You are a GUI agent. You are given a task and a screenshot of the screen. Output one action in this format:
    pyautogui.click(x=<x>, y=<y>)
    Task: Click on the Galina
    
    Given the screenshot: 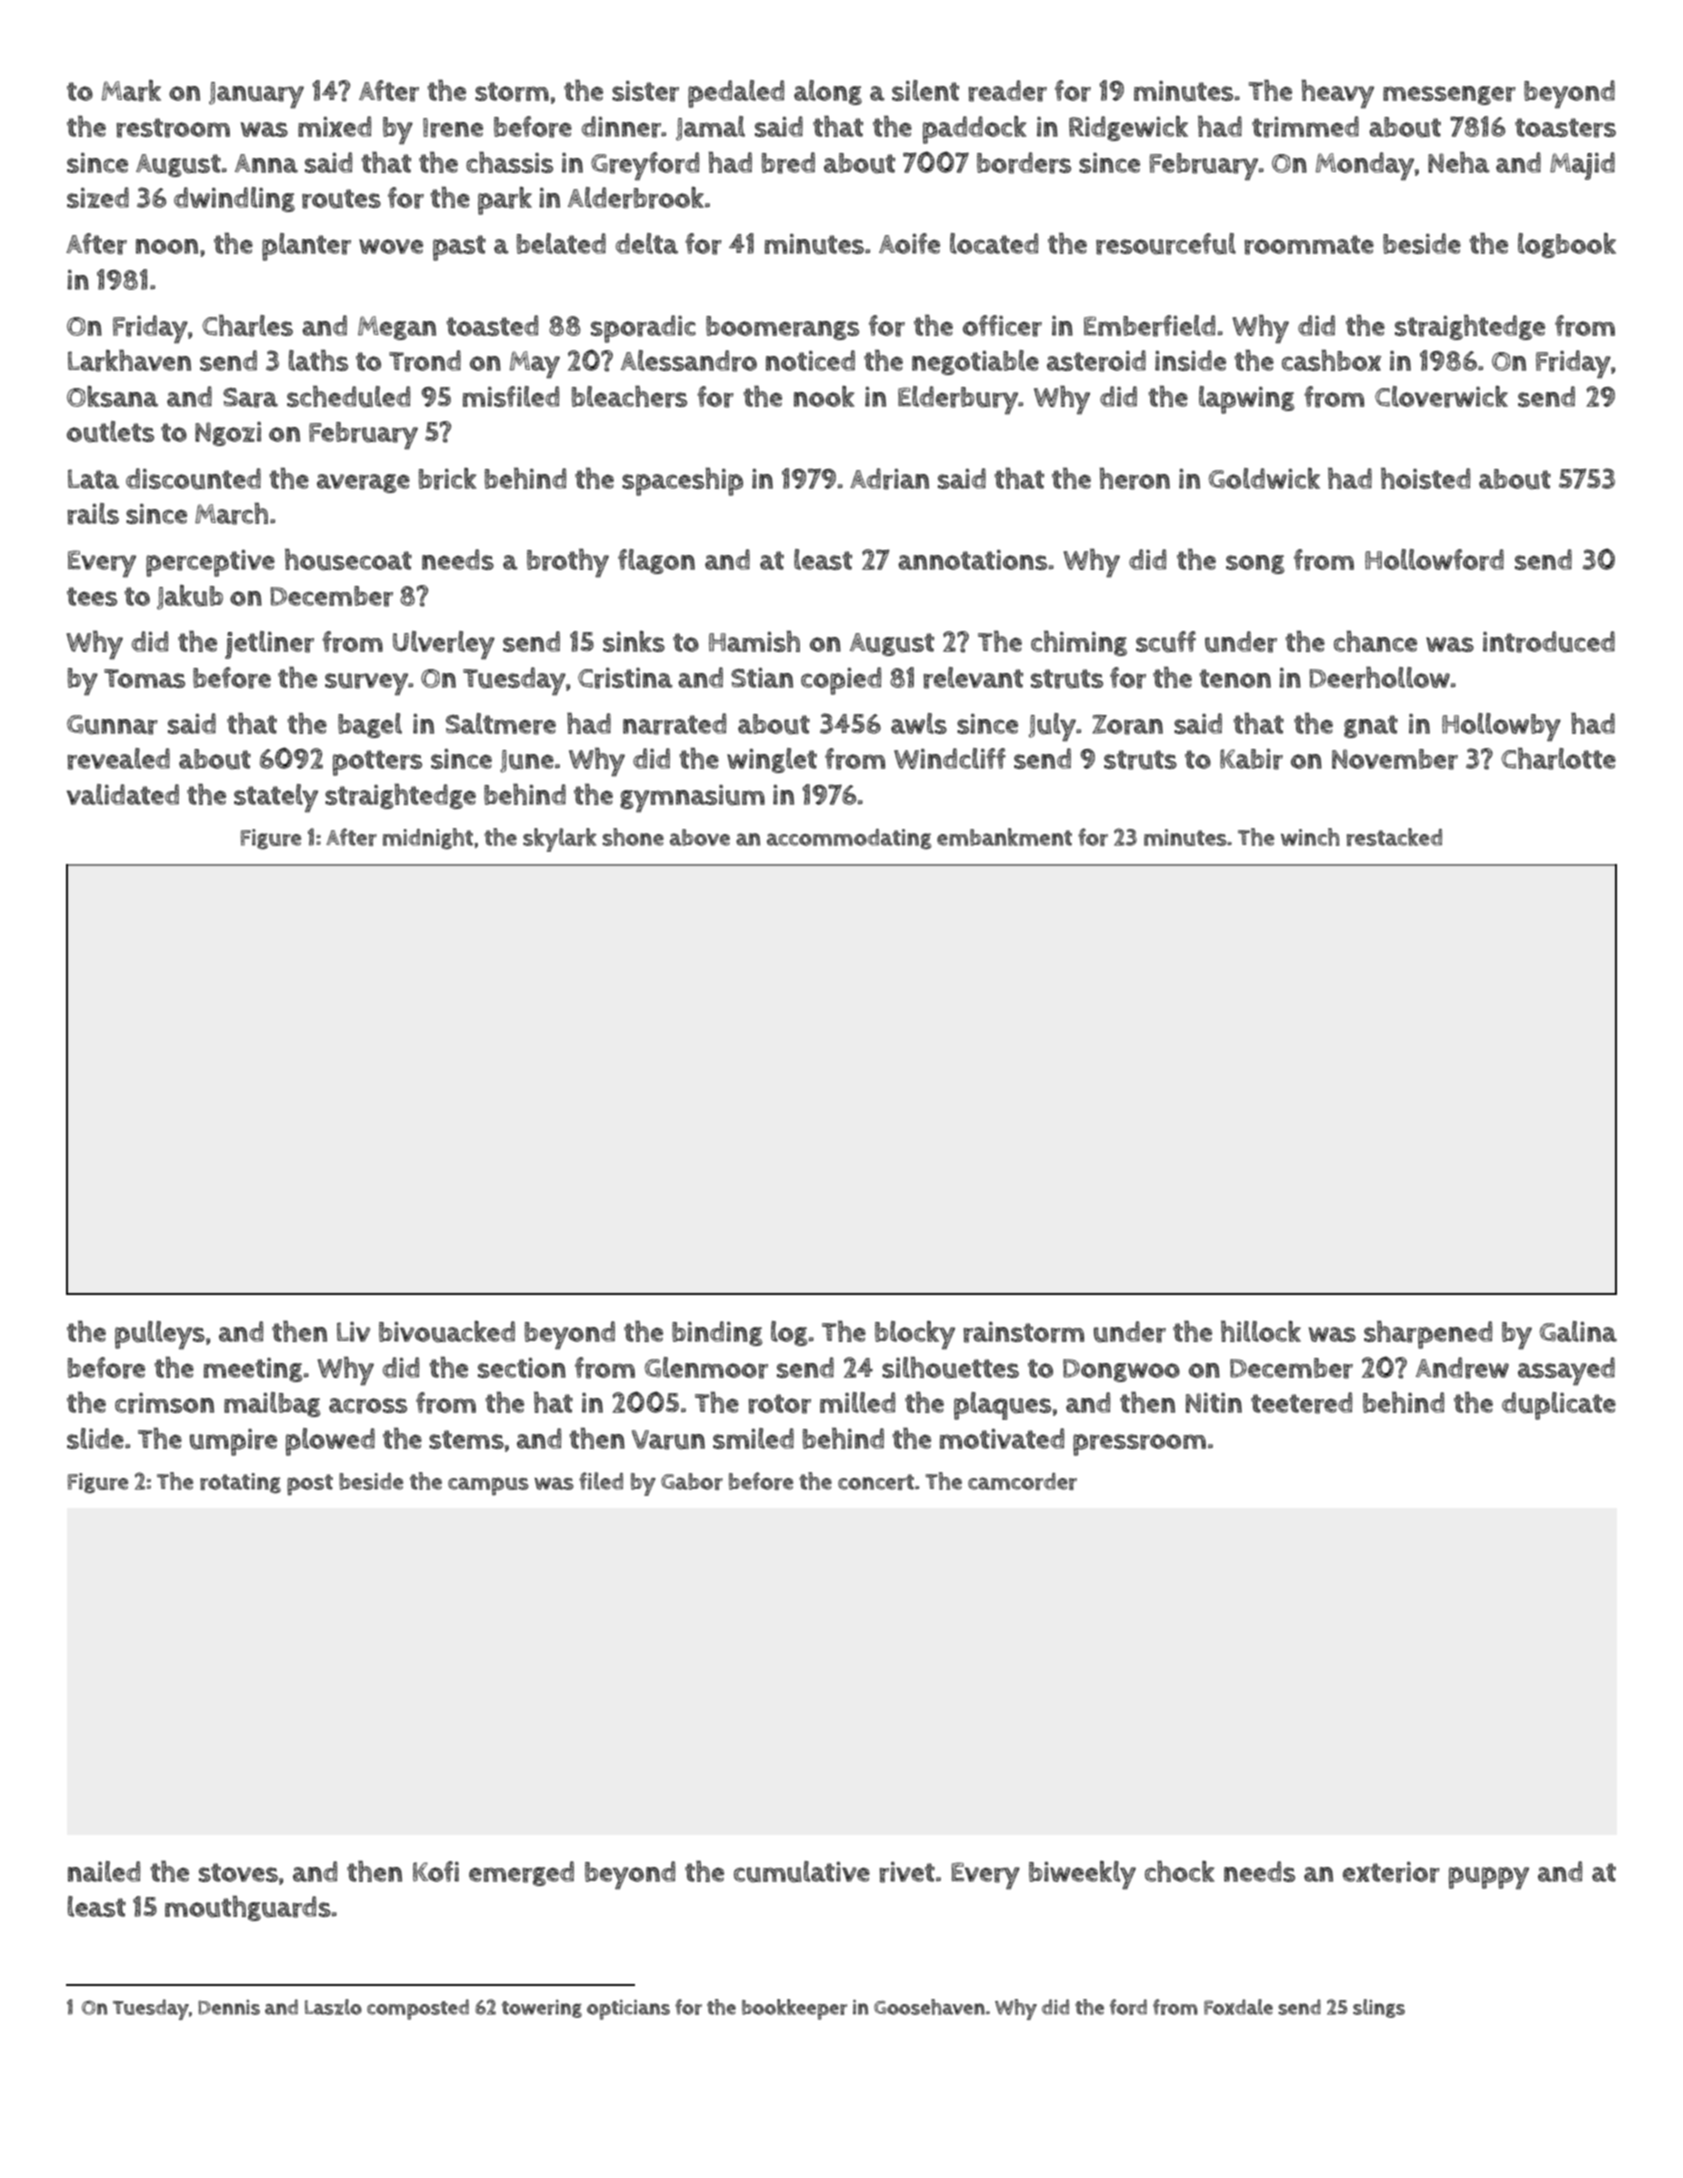 What is the action you would take?
    pyautogui.click(x=1578, y=1331)
